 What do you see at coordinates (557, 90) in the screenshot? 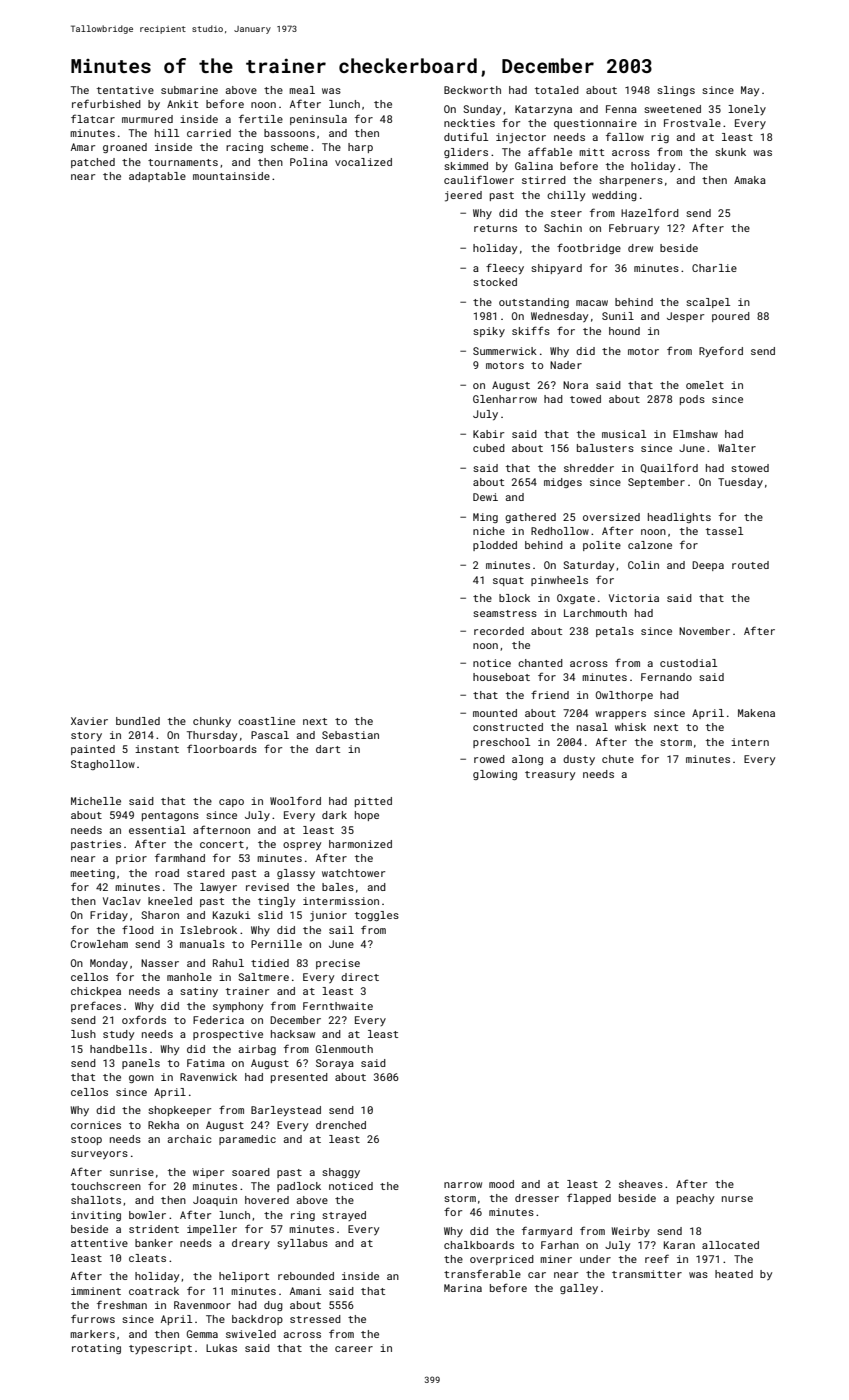
I see `totaled` at bounding box center [557, 90].
